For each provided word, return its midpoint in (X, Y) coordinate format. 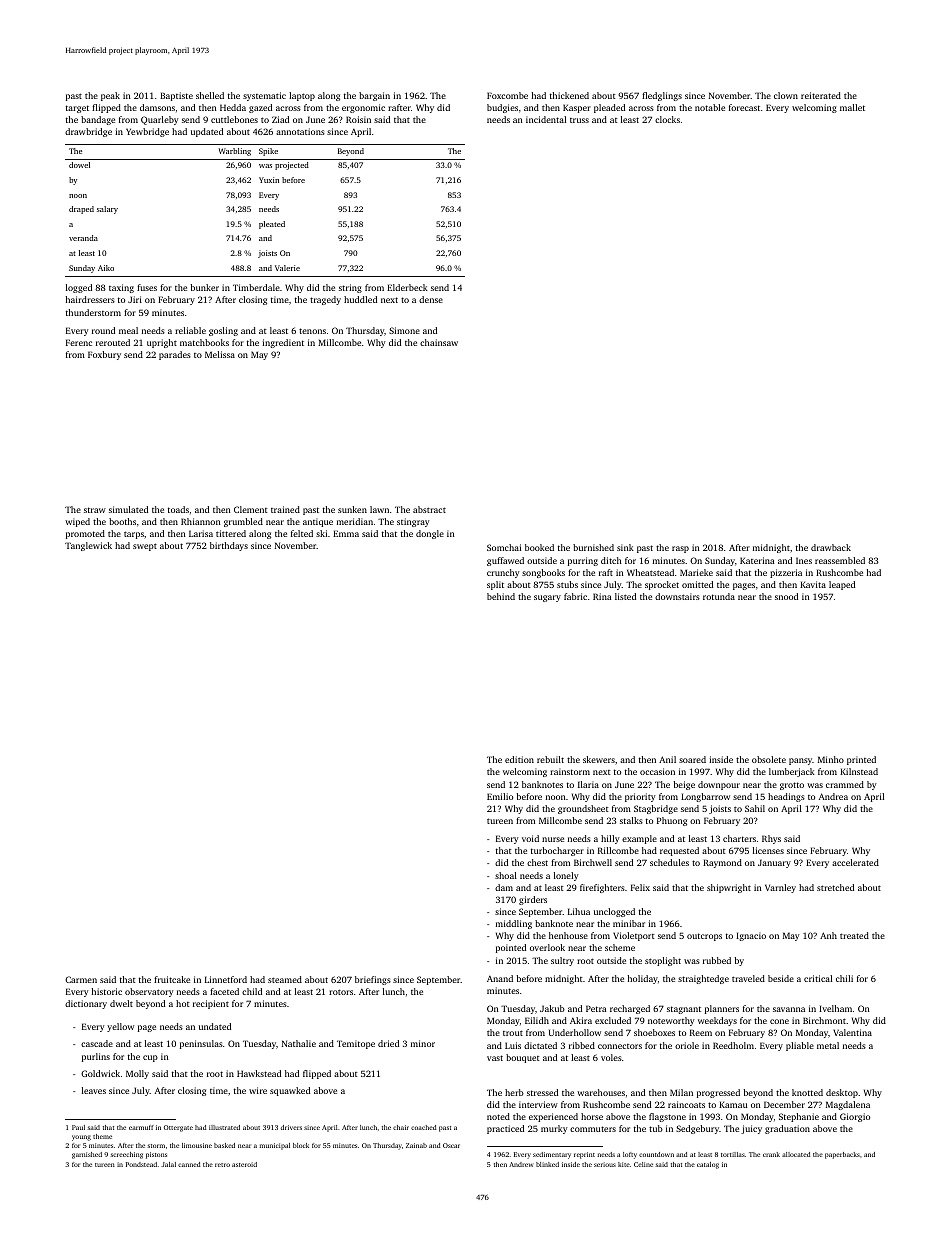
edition (519, 759)
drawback (831, 547)
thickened (569, 95)
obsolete (769, 759)
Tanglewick (88, 546)
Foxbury (104, 355)
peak (110, 96)
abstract (429, 509)
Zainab (416, 1145)
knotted (807, 1092)
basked (224, 1145)
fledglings (662, 96)
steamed (285, 979)
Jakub (552, 1008)
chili (844, 978)
